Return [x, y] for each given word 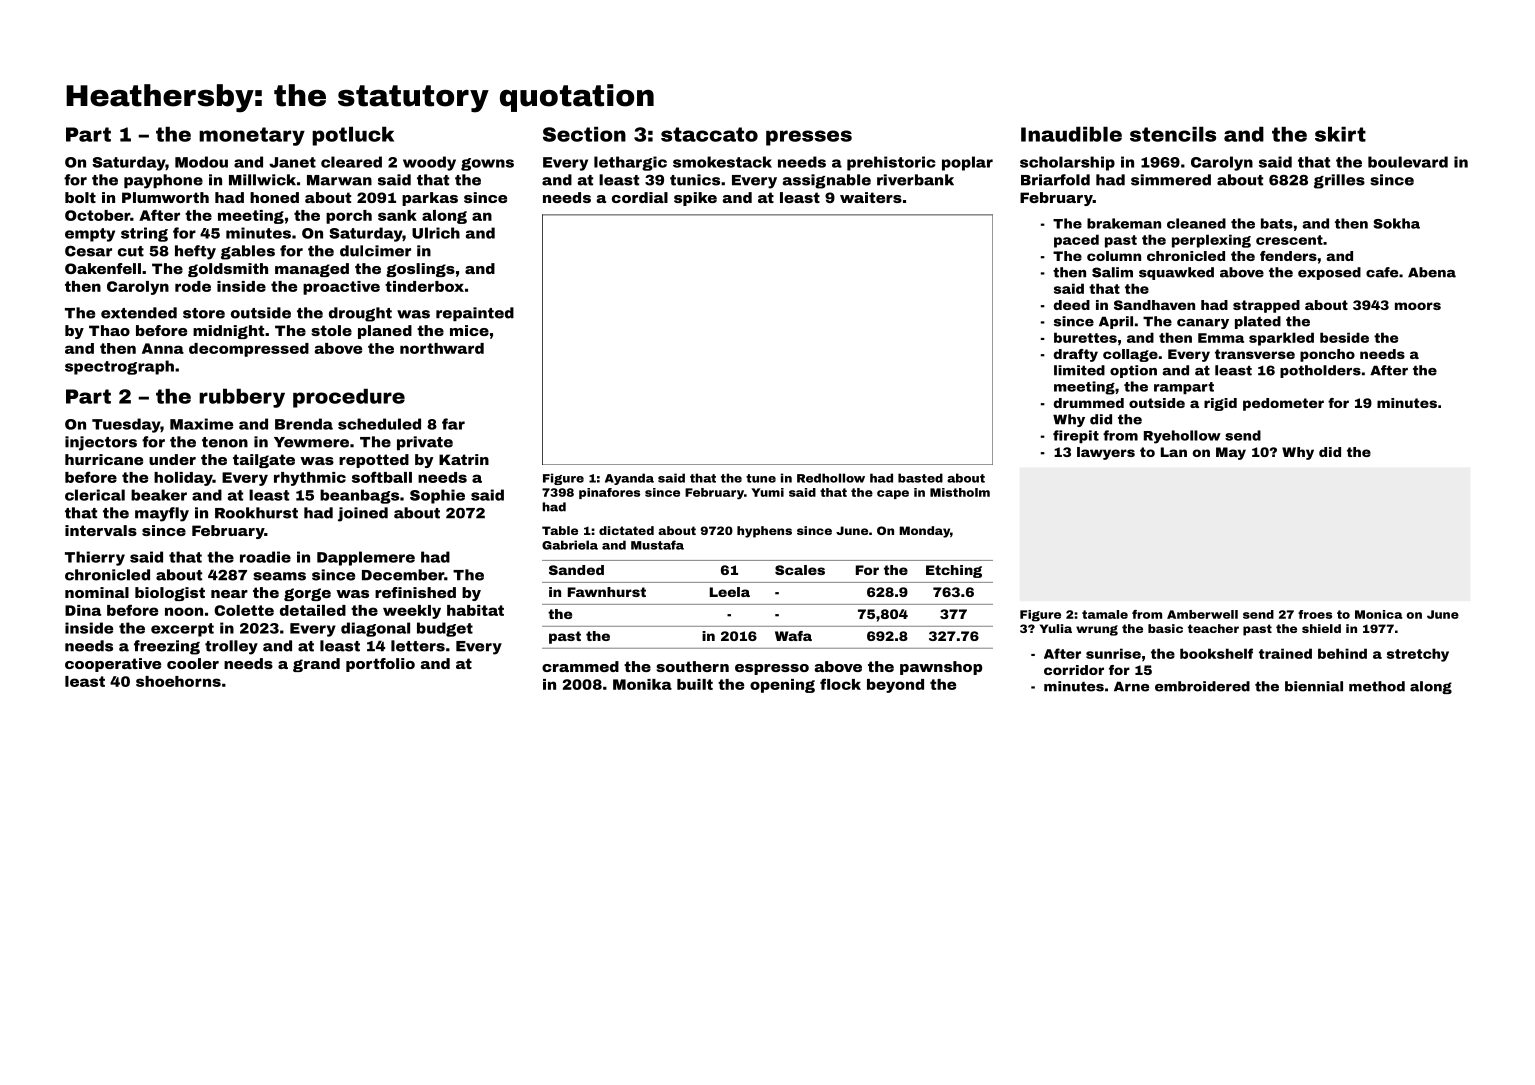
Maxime [201, 424]
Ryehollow [1182, 437]
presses [809, 138]
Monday [924, 532]
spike [695, 199]
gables [248, 252]
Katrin [464, 459]
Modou [201, 162]
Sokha [1396, 223]
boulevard [1408, 162]
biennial [1314, 686]
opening [782, 686]
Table [560, 530]
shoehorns [178, 681]
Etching [954, 571]
